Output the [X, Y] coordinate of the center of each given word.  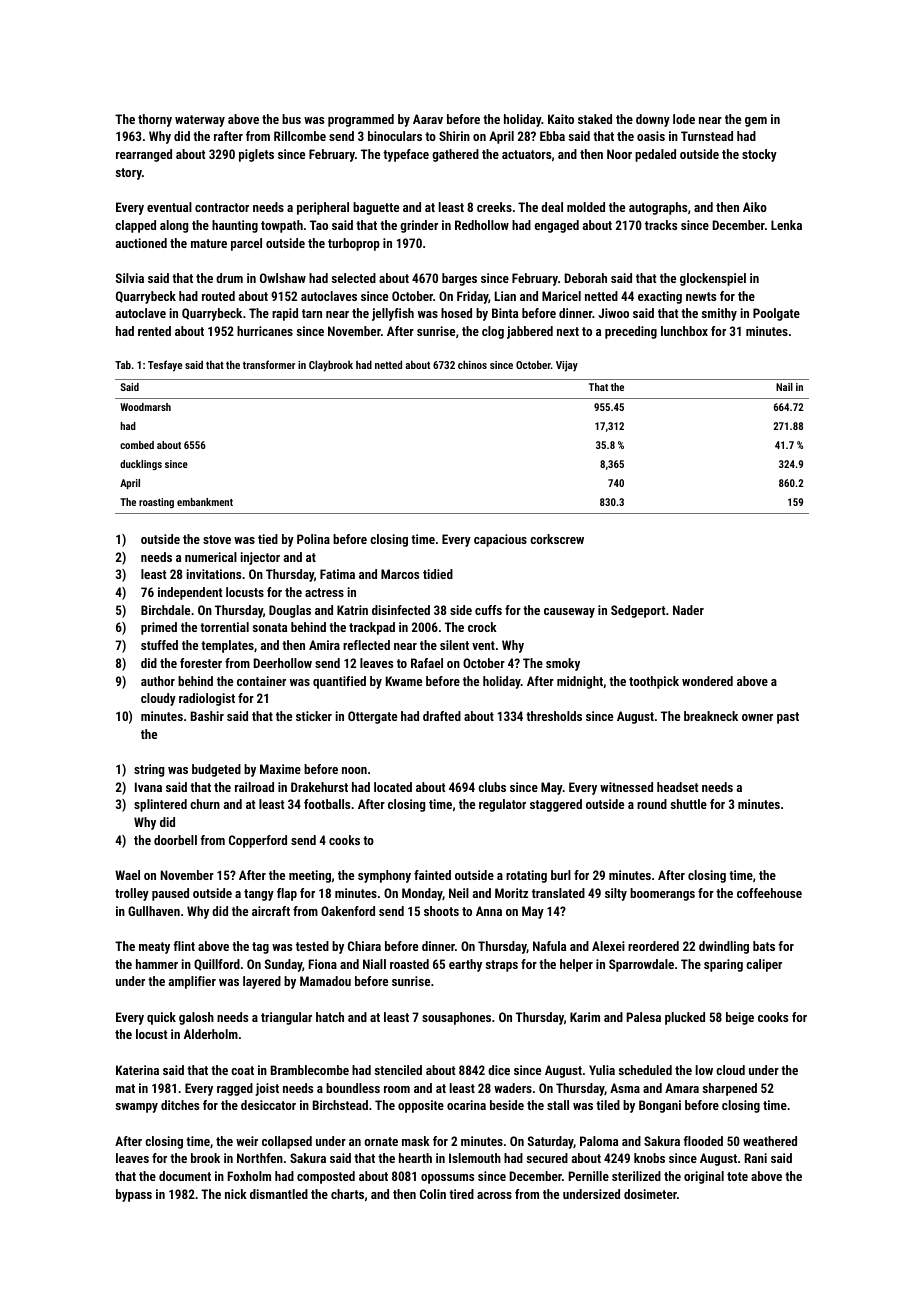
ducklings [141, 465]
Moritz [511, 893]
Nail [784, 387]
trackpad [372, 628]
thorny [155, 120]
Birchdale [165, 610]
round [652, 804]
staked [595, 119]
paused [170, 894]
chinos [472, 364]
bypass [134, 1195]
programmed [361, 120]
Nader [688, 610]
